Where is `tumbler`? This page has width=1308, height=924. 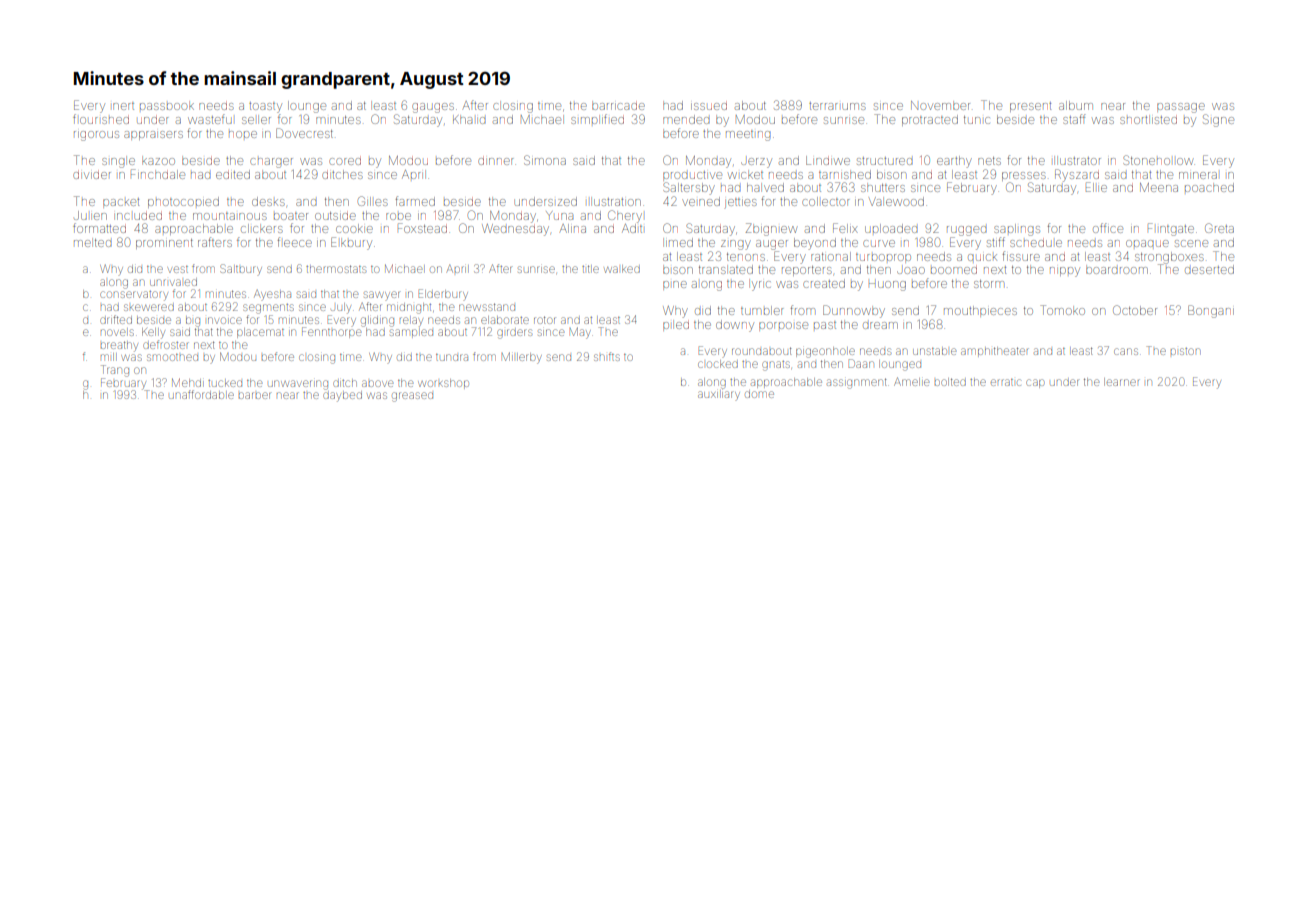
tumbler is located at coordinates (762, 310).
